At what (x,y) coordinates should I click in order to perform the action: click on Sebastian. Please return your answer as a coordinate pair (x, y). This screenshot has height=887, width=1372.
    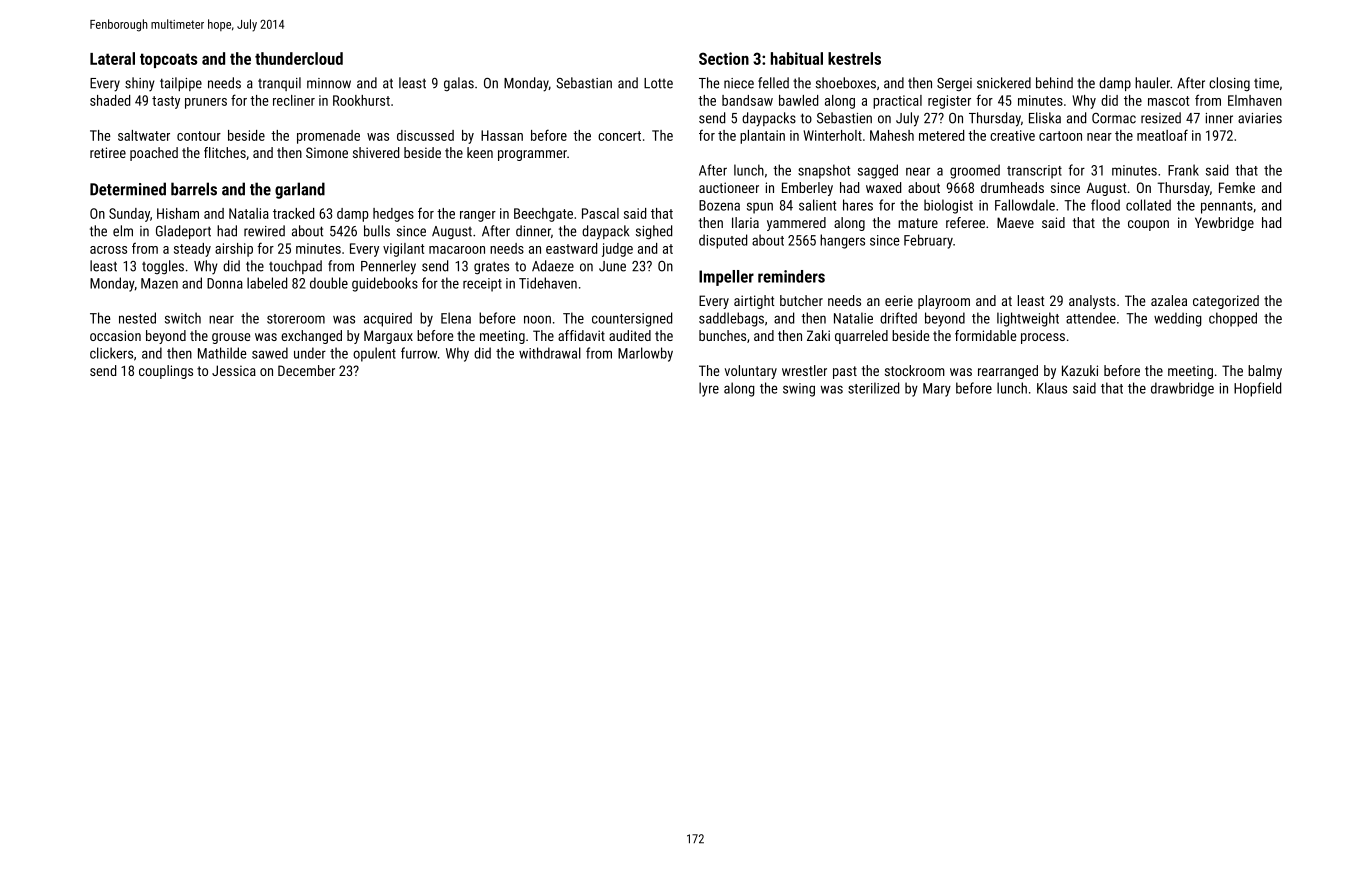
    Looking at the image, I should click on (584, 83).
